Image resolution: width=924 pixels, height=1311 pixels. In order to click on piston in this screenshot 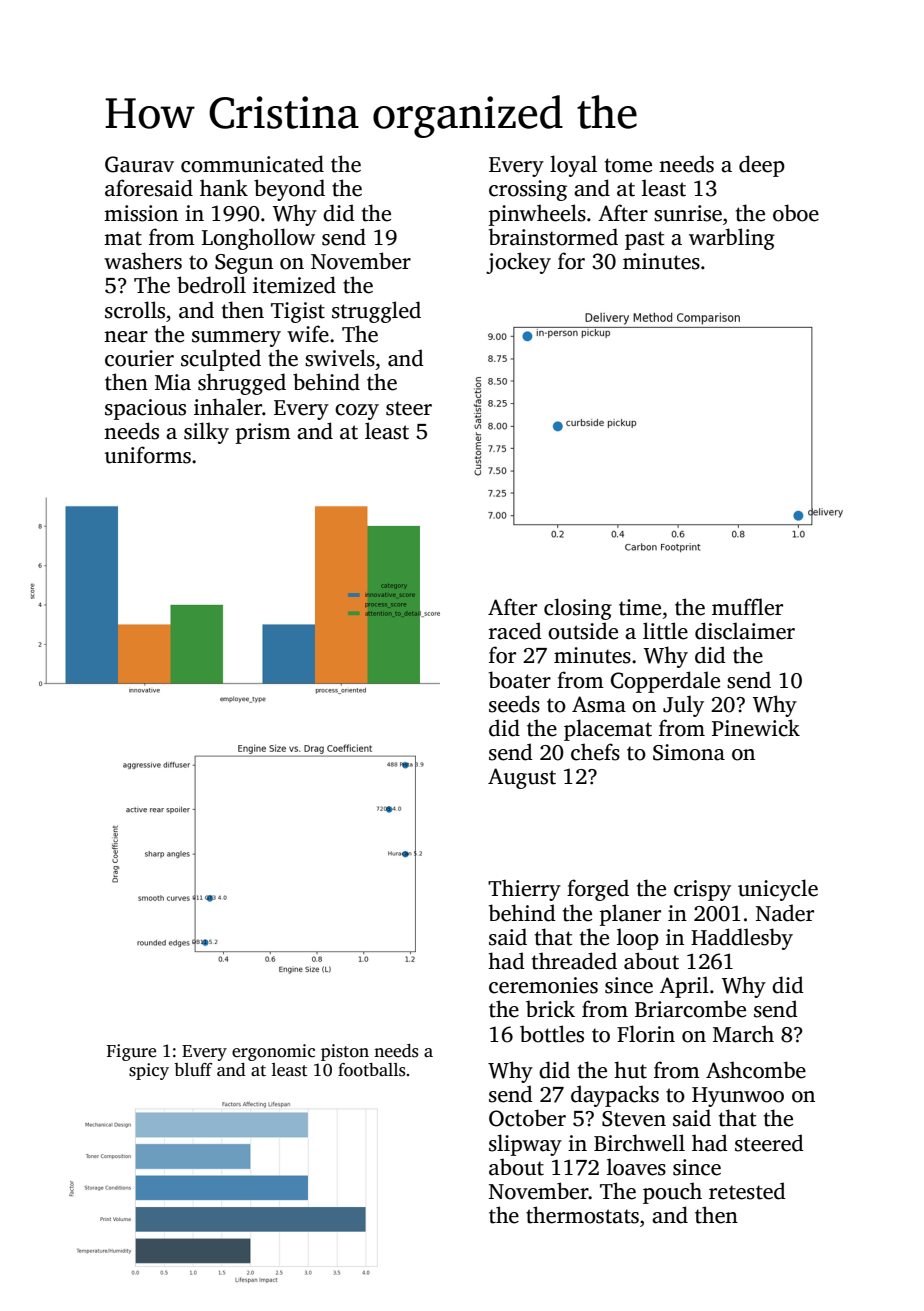, I will do `click(345, 1052)`.
